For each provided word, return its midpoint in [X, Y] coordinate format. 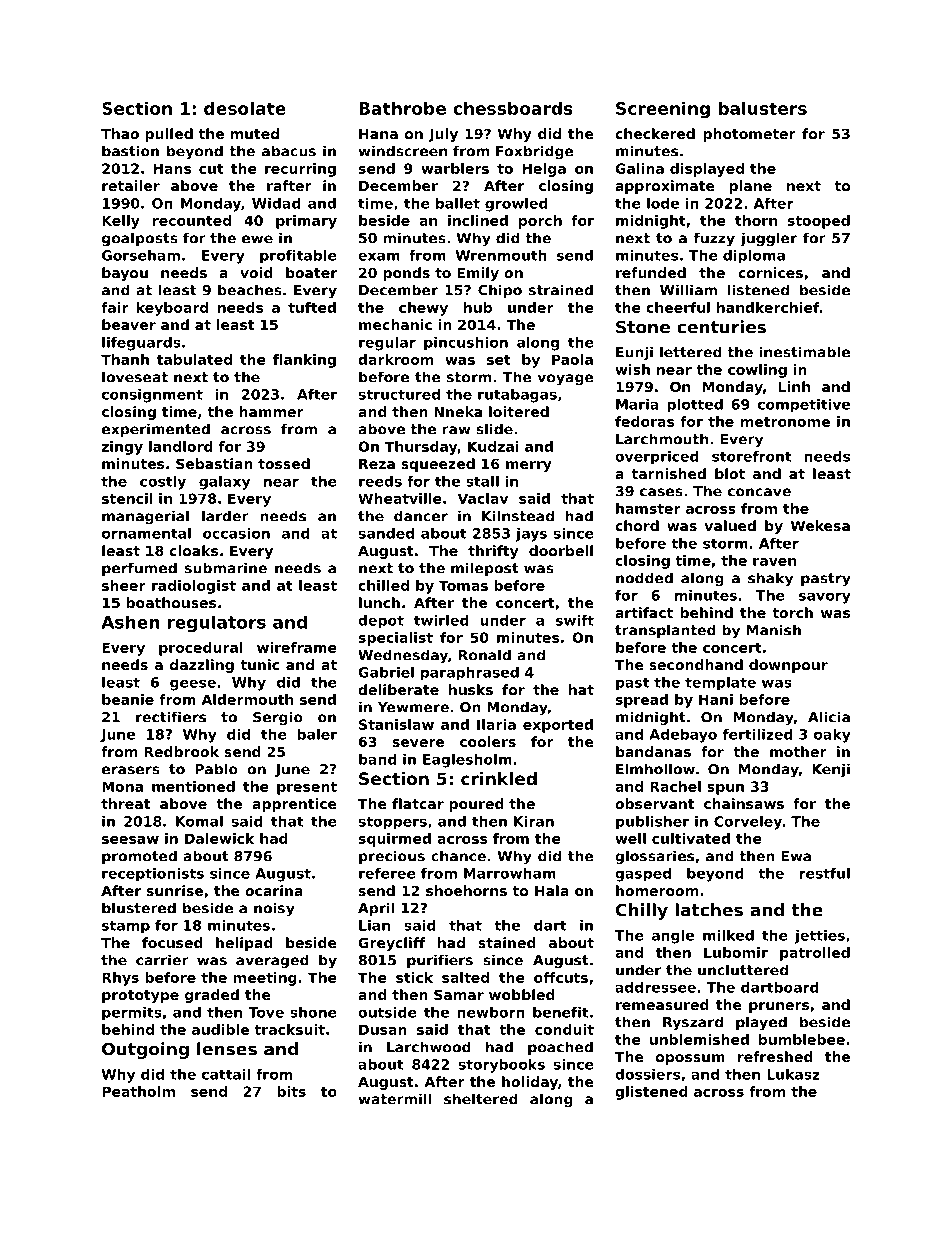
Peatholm [138, 1091]
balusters [762, 108]
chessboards [513, 108]
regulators [216, 624]
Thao [120, 133]
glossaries [654, 857]
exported [558, 726]
